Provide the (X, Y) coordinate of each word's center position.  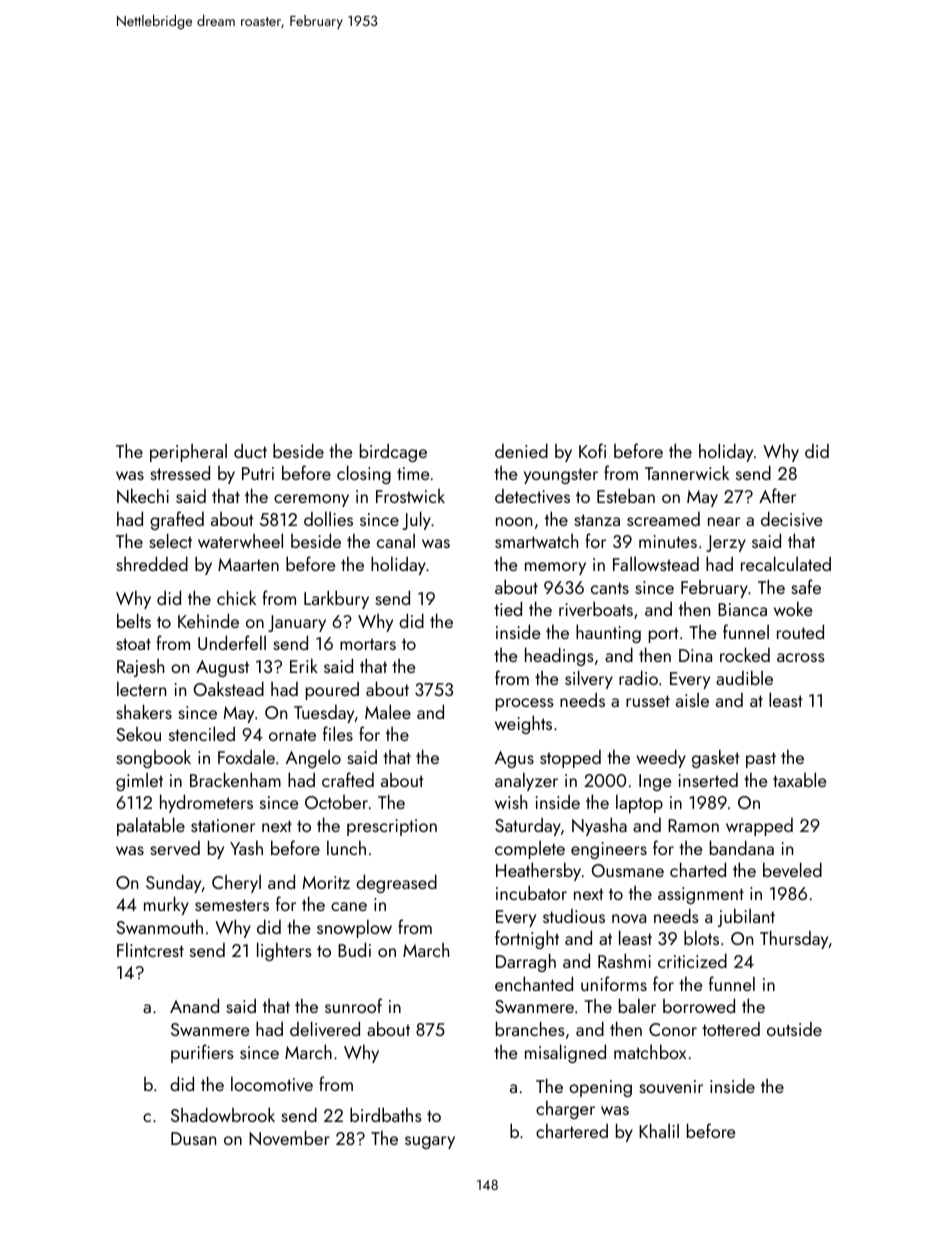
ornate (292, 735)
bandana (742, 847)
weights (523, 724)
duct (250, 450)
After (777, 495)
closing (364, 474)
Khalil (659, 1130)
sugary (430, 1142)
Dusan (193, 1138)
